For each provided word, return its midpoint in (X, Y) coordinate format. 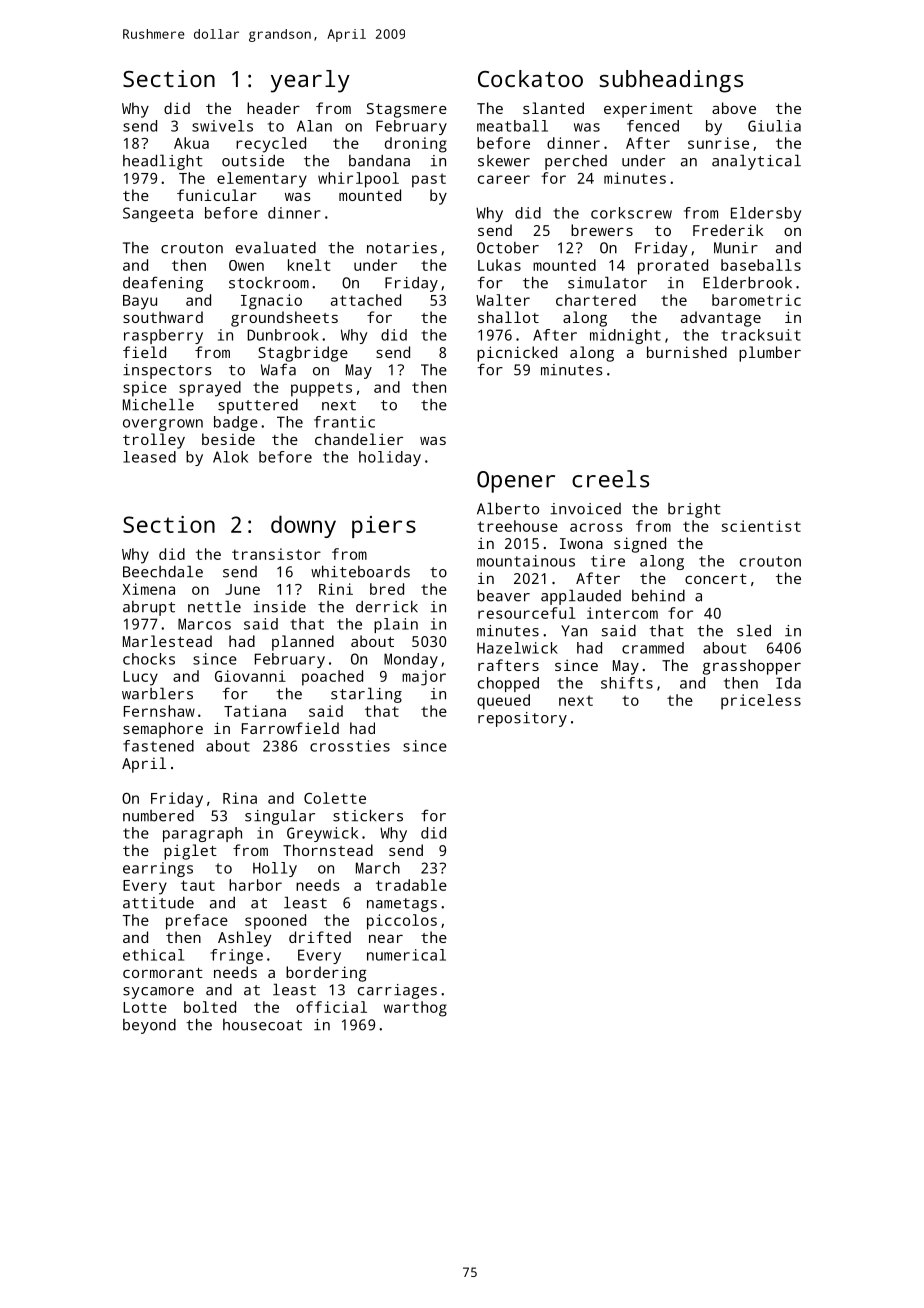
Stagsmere (407, 110)
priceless (761, 702)
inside (280, 607)
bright (694, 510)
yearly (310, 81)
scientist (761, 526)
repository (522, 719)
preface (197, 922)
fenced (653, 126)
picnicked (517, 354)
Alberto (508, 508)
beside (228, 439)
